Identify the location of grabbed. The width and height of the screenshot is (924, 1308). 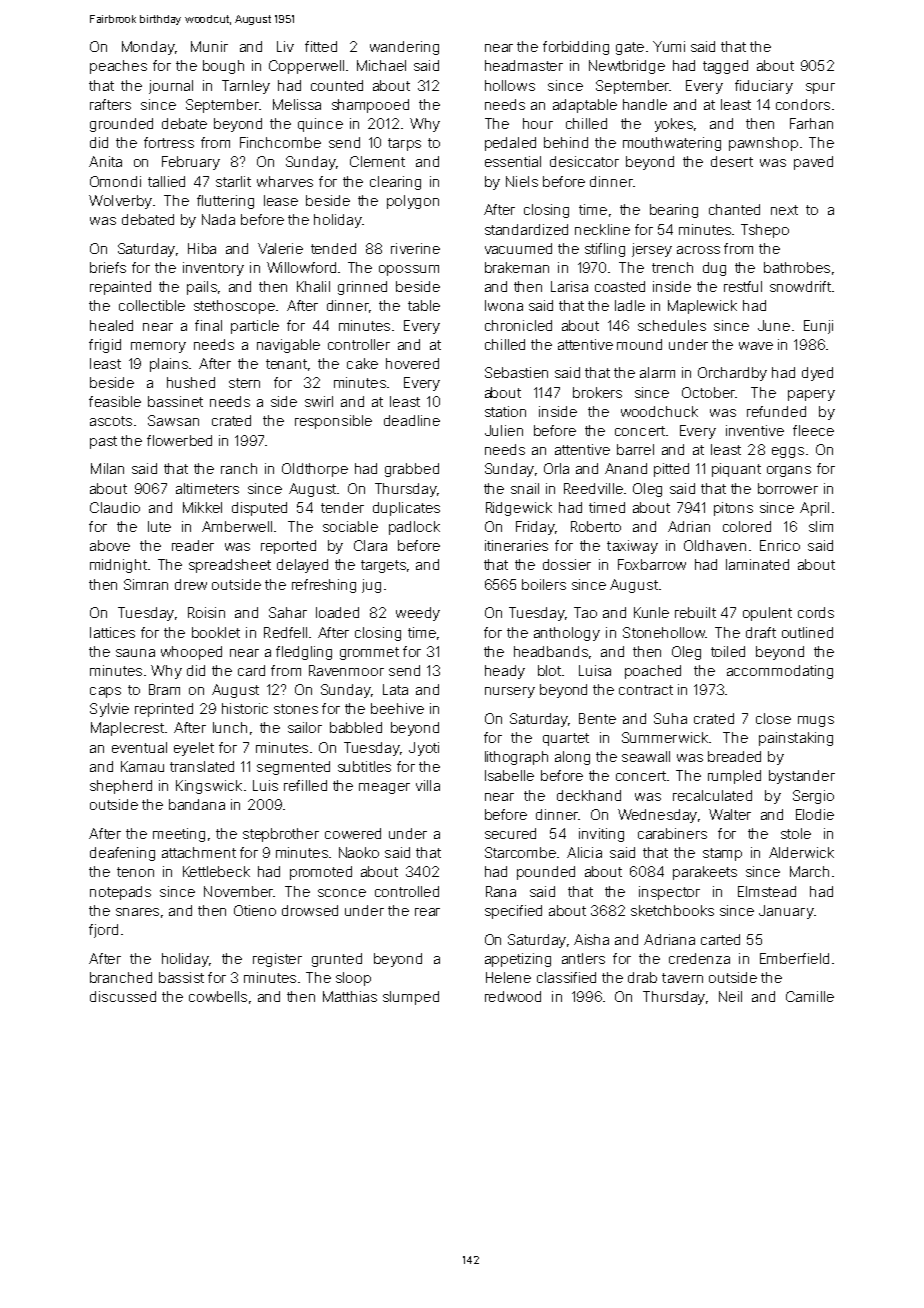
(412, 470).
